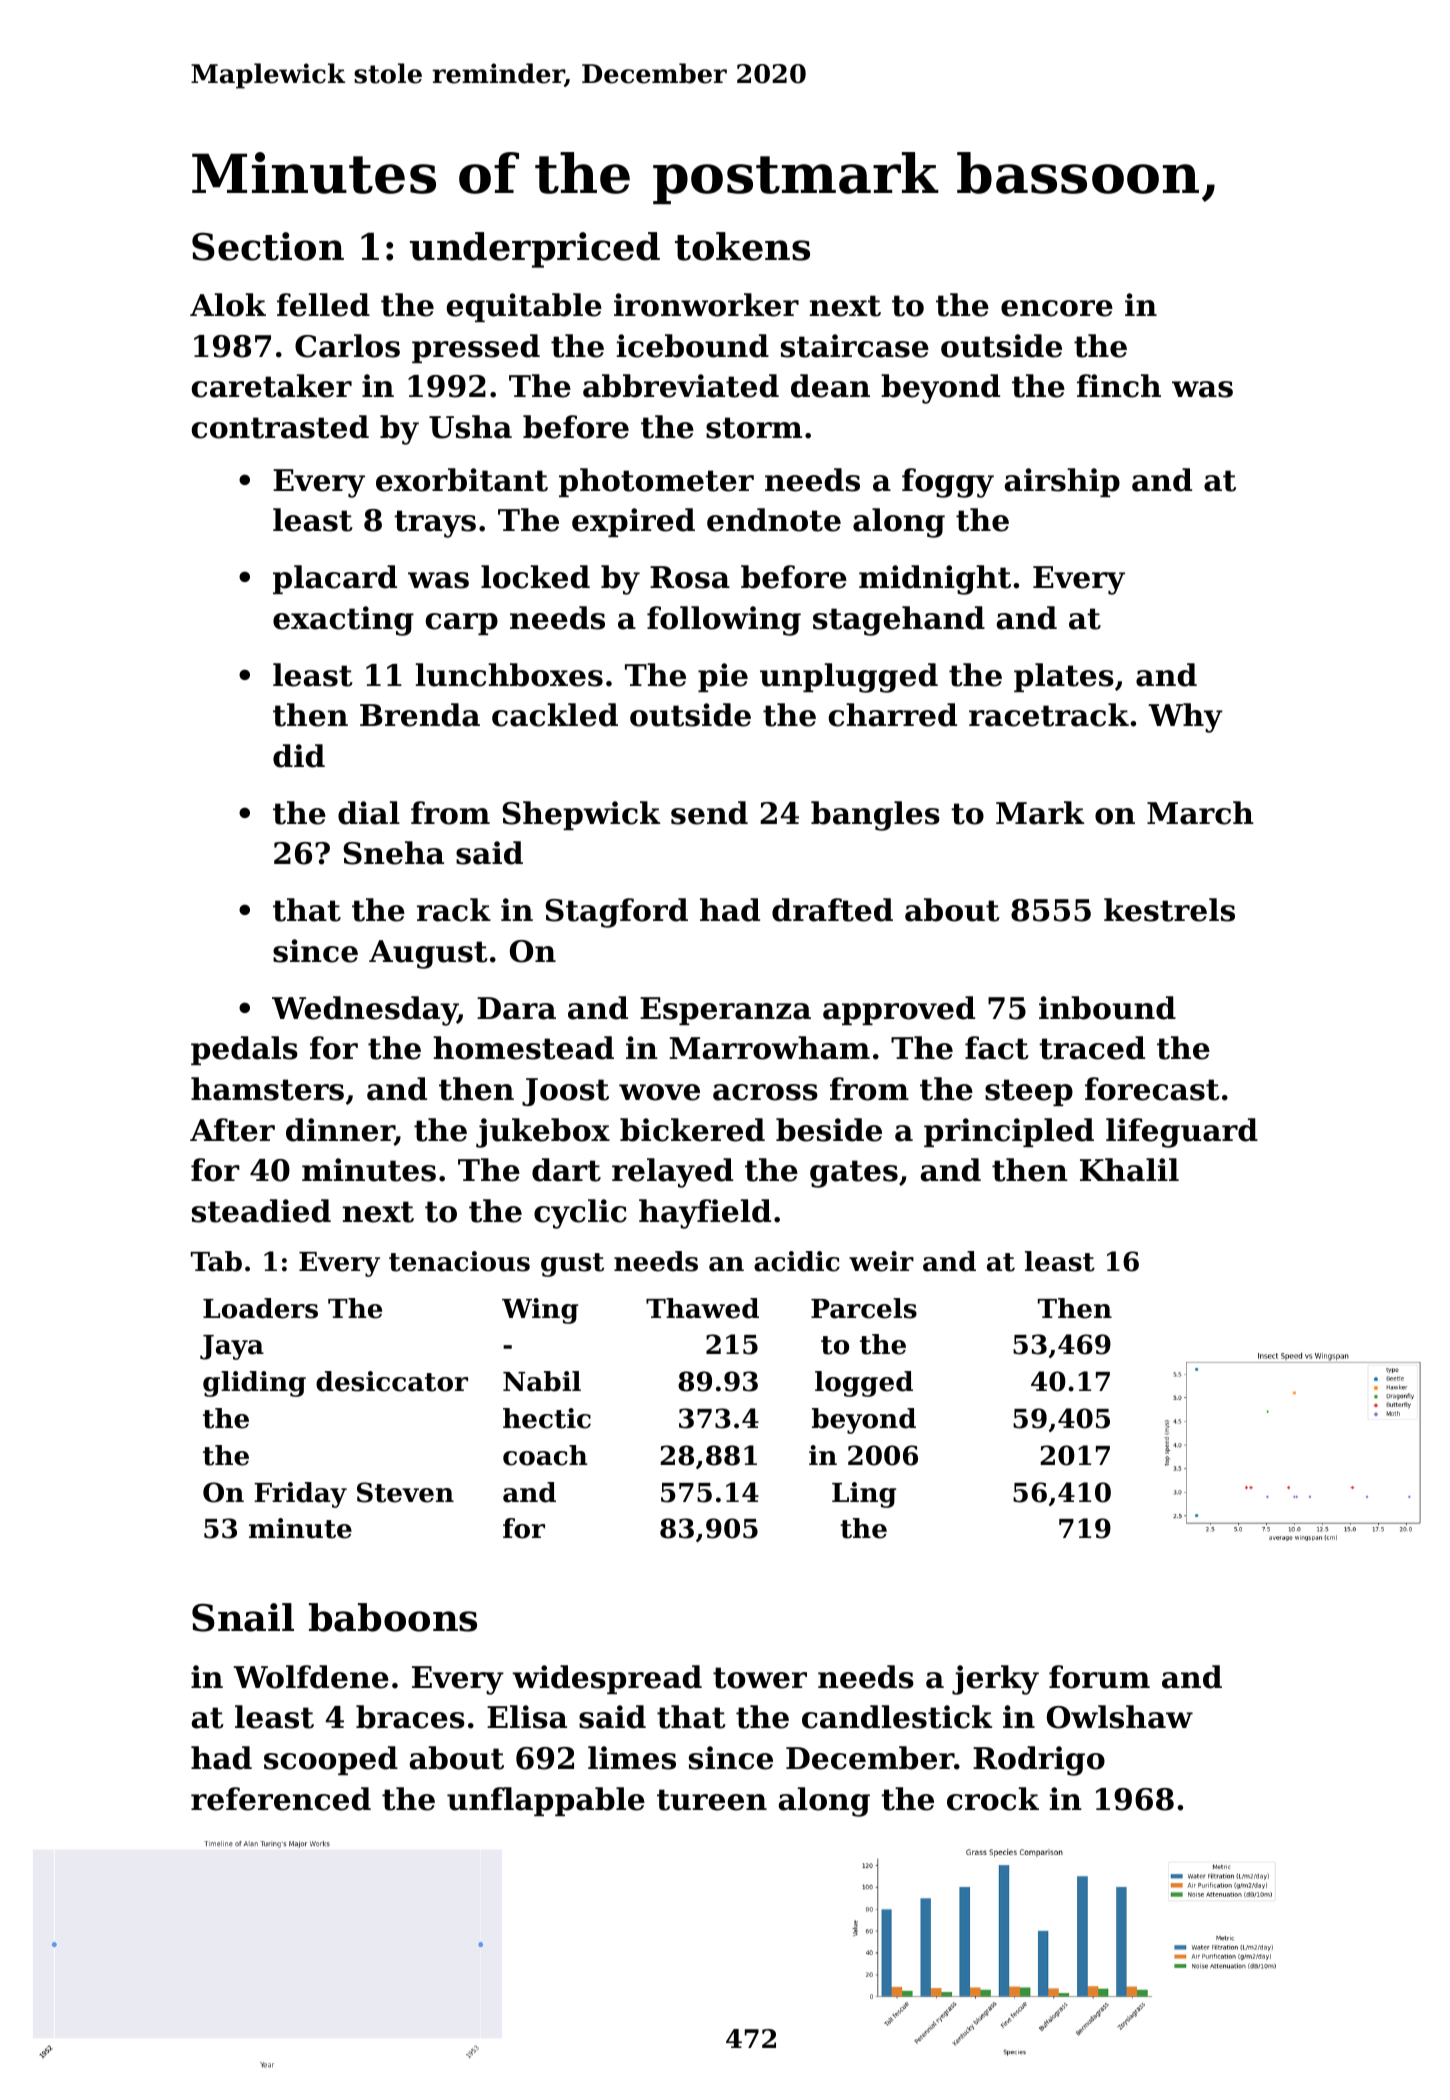 This screenshot has height=2100, width=1450. Describe the element at coordinates (311, 1677) in the screenshot. I see `Wolfdene` at that location.
